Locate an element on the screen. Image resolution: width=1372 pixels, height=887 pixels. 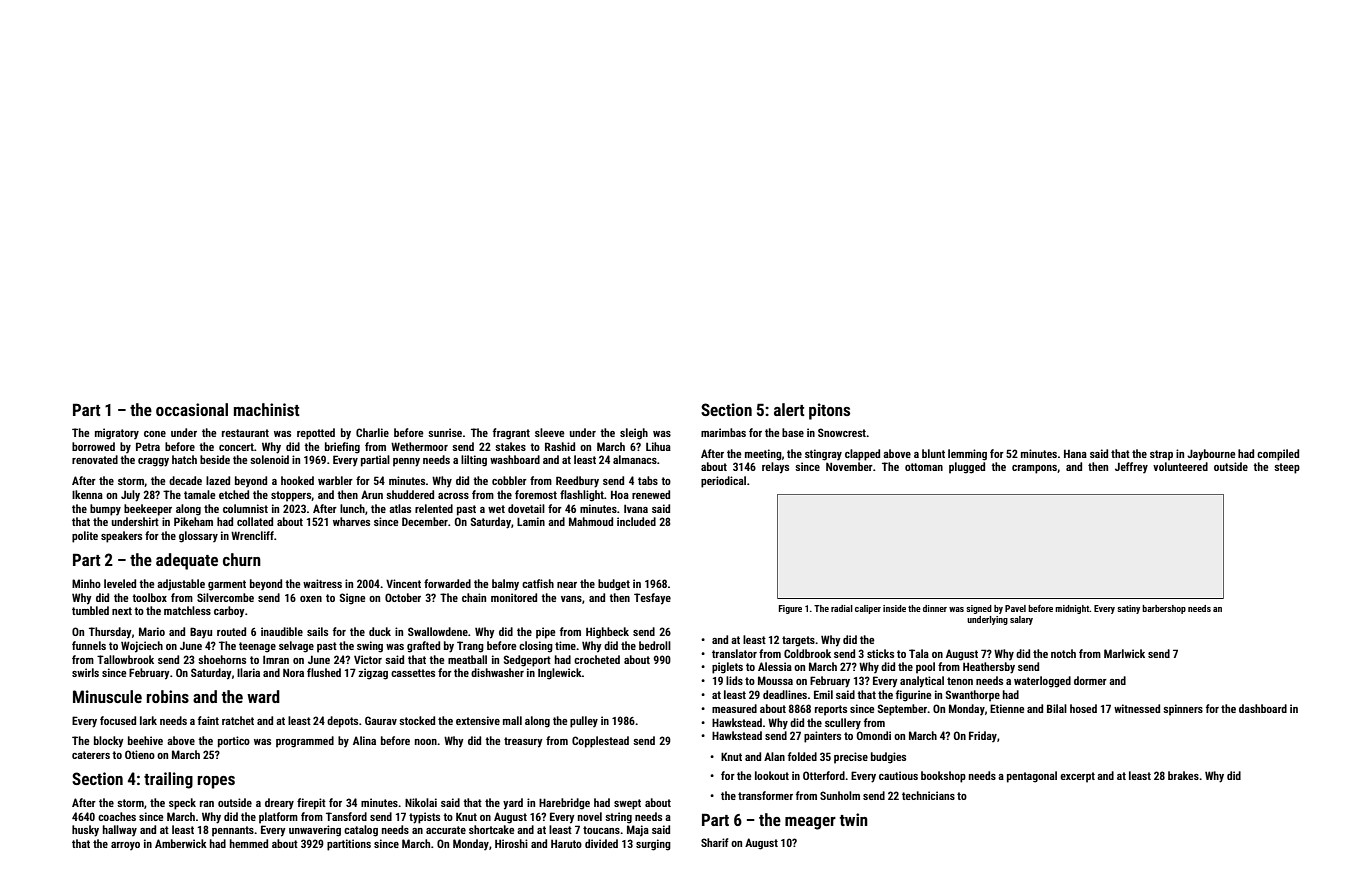
arroyo is located at coordinates (125, 846).
